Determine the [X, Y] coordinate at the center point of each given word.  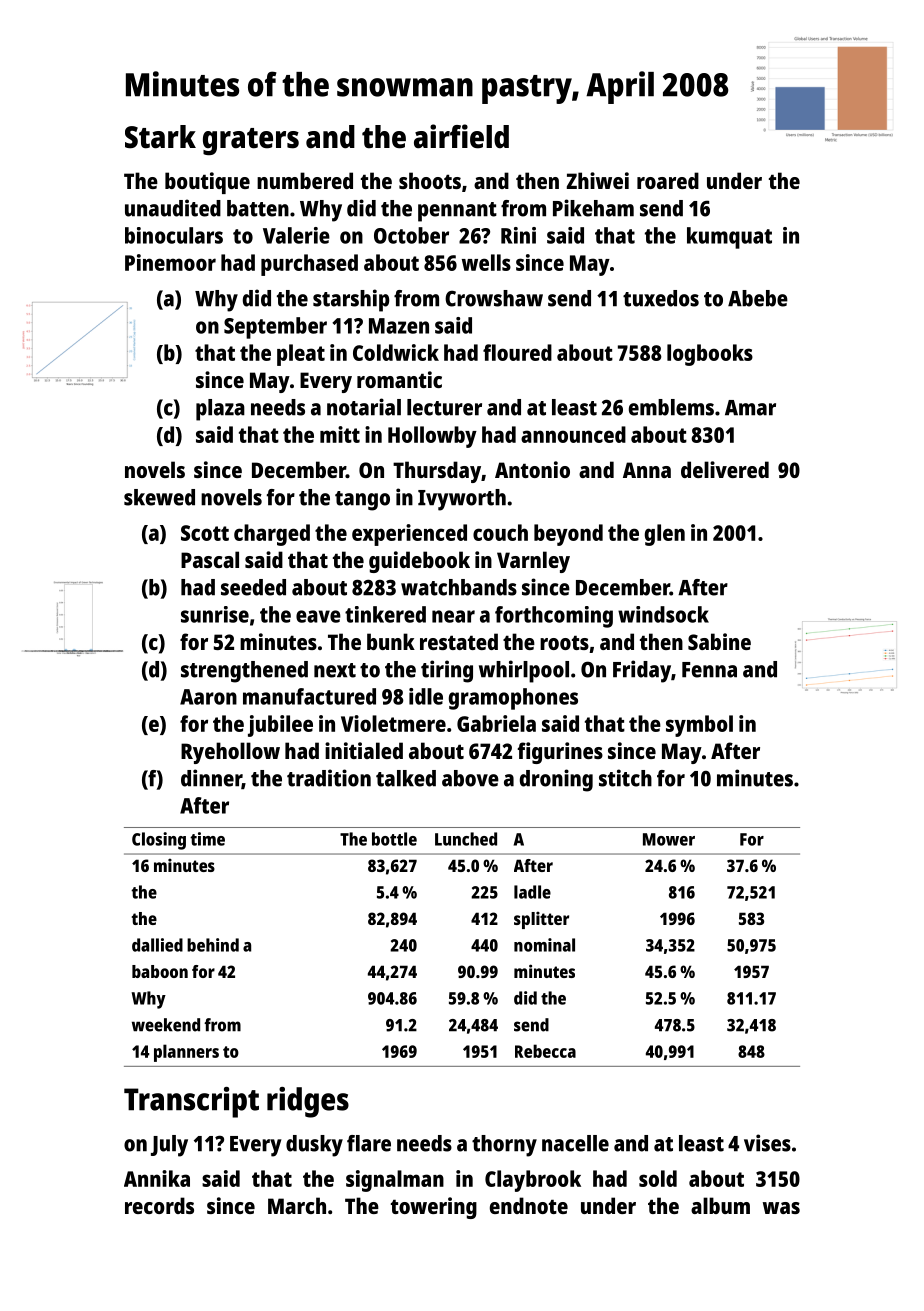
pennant [457, 212]
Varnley [533, 562]
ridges [308, 1102]
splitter [541, 920]
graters [251, 141]
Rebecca [545, 1051]
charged [272, 535]
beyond [568, 535]
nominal [544, 945]
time [207, 839]
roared [668, 180]
